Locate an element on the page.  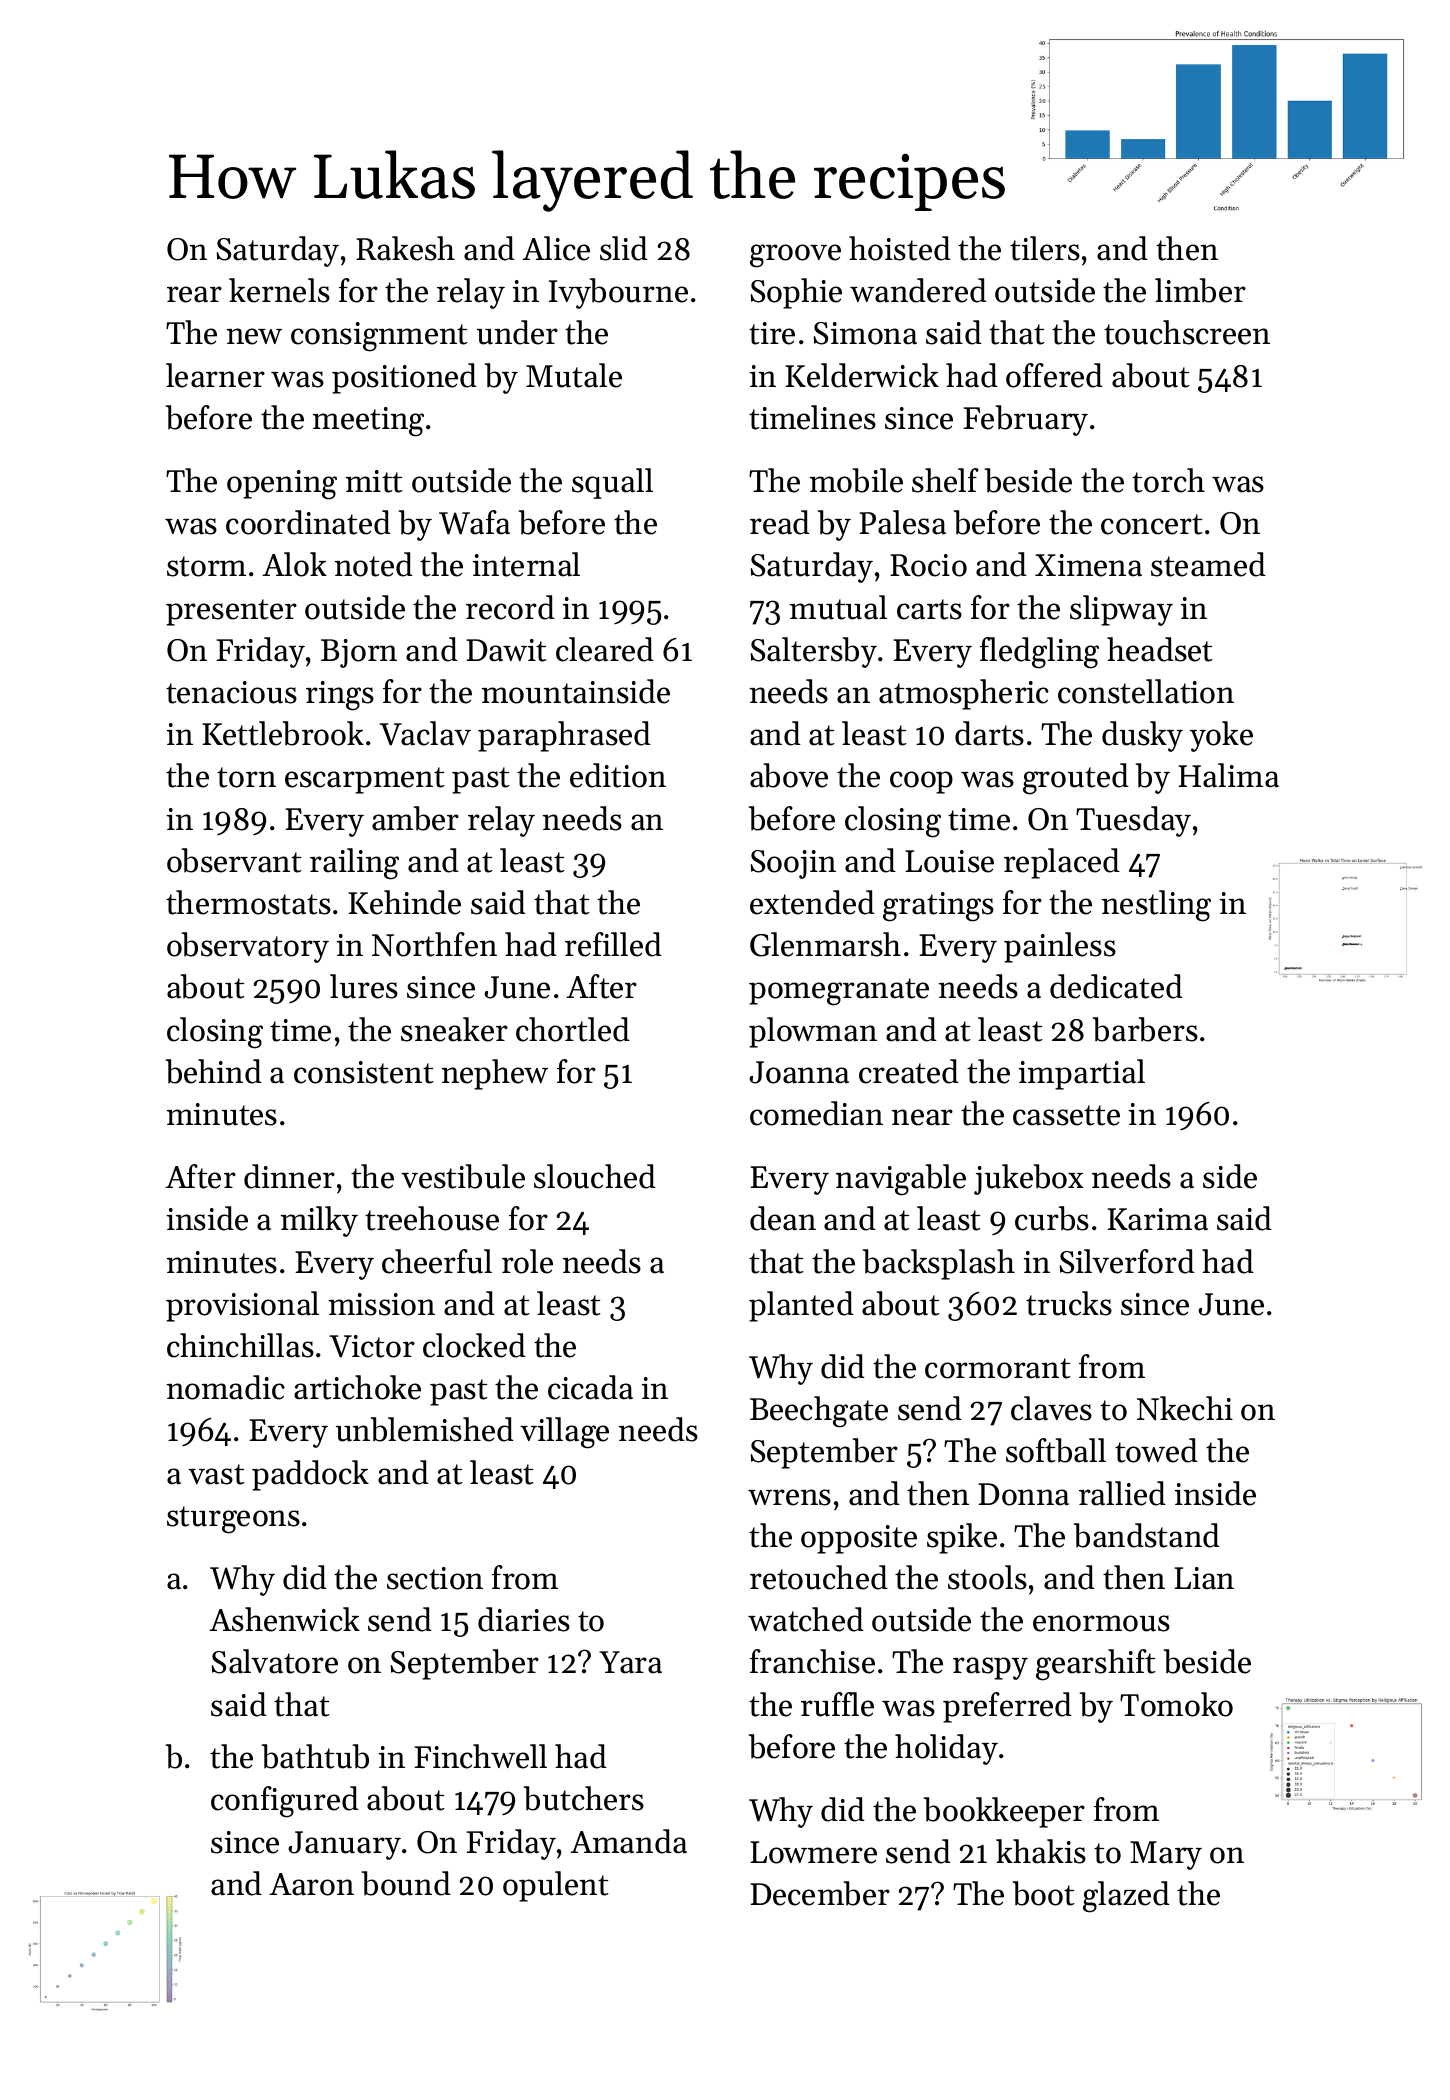
rings is located at coordinates (340, 696).
